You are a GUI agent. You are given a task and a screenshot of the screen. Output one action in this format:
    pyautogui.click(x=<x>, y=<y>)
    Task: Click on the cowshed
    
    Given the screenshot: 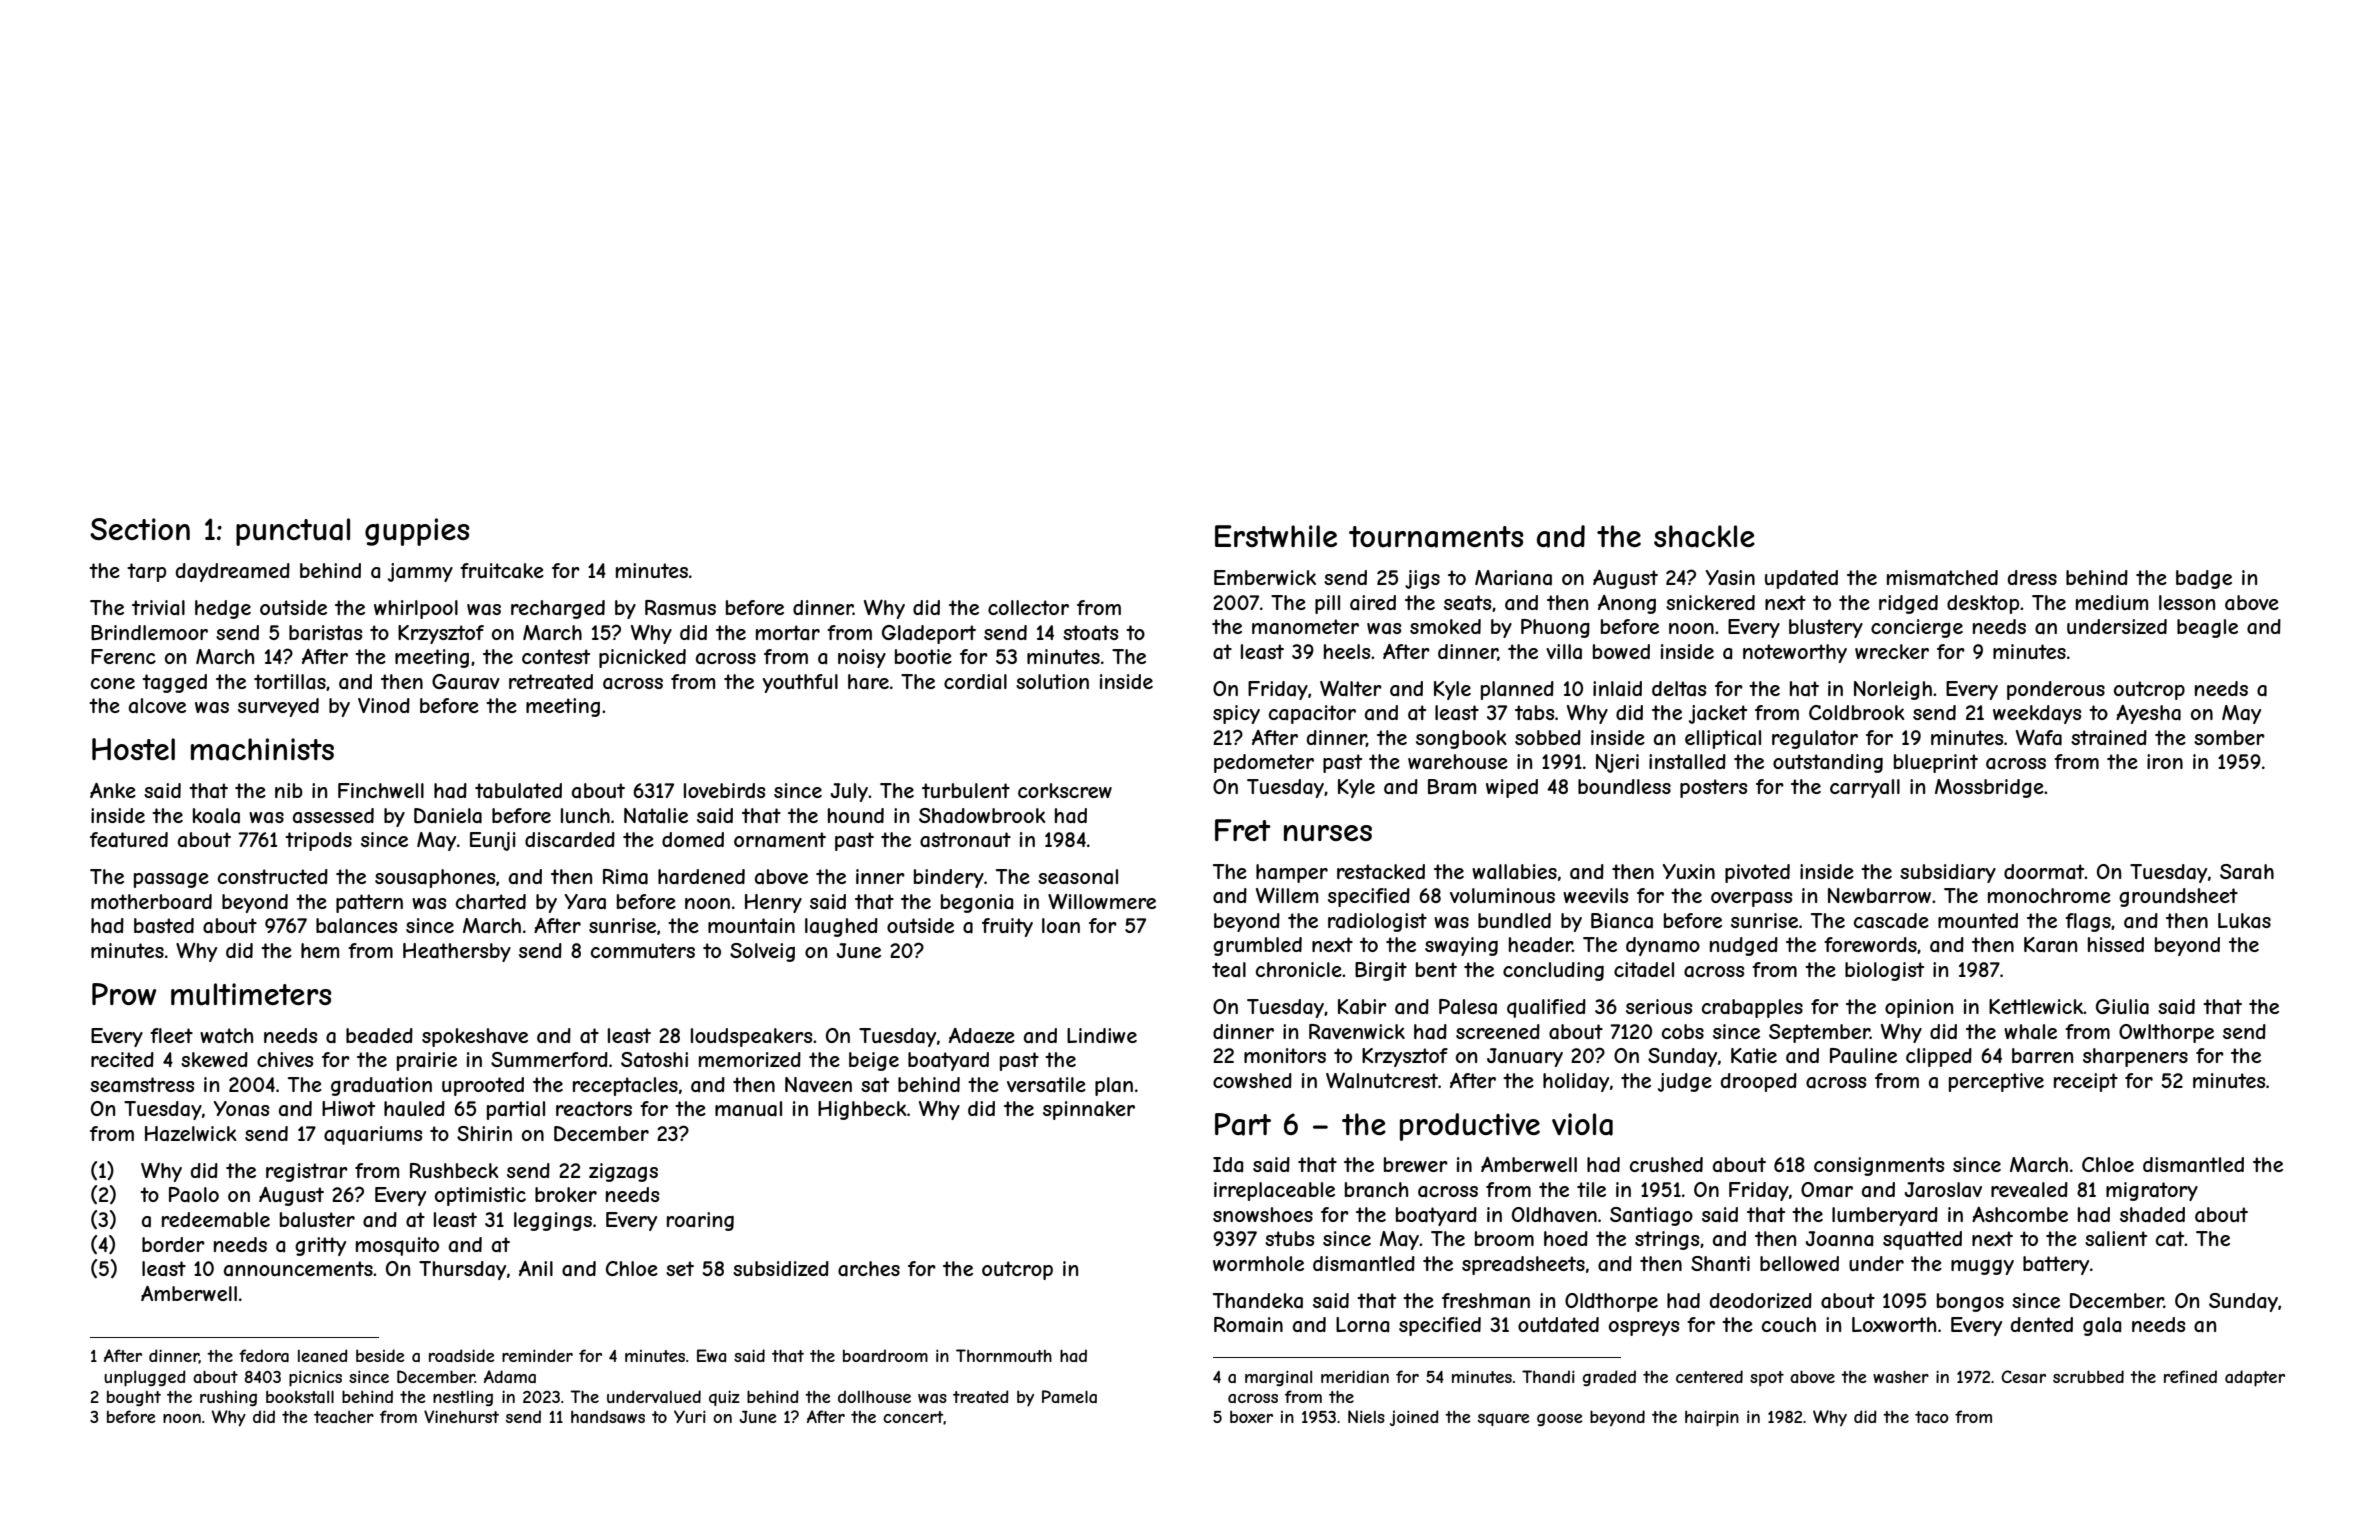 What is the action you would take?
    pyautogui.click(x=1252, y=1080)
